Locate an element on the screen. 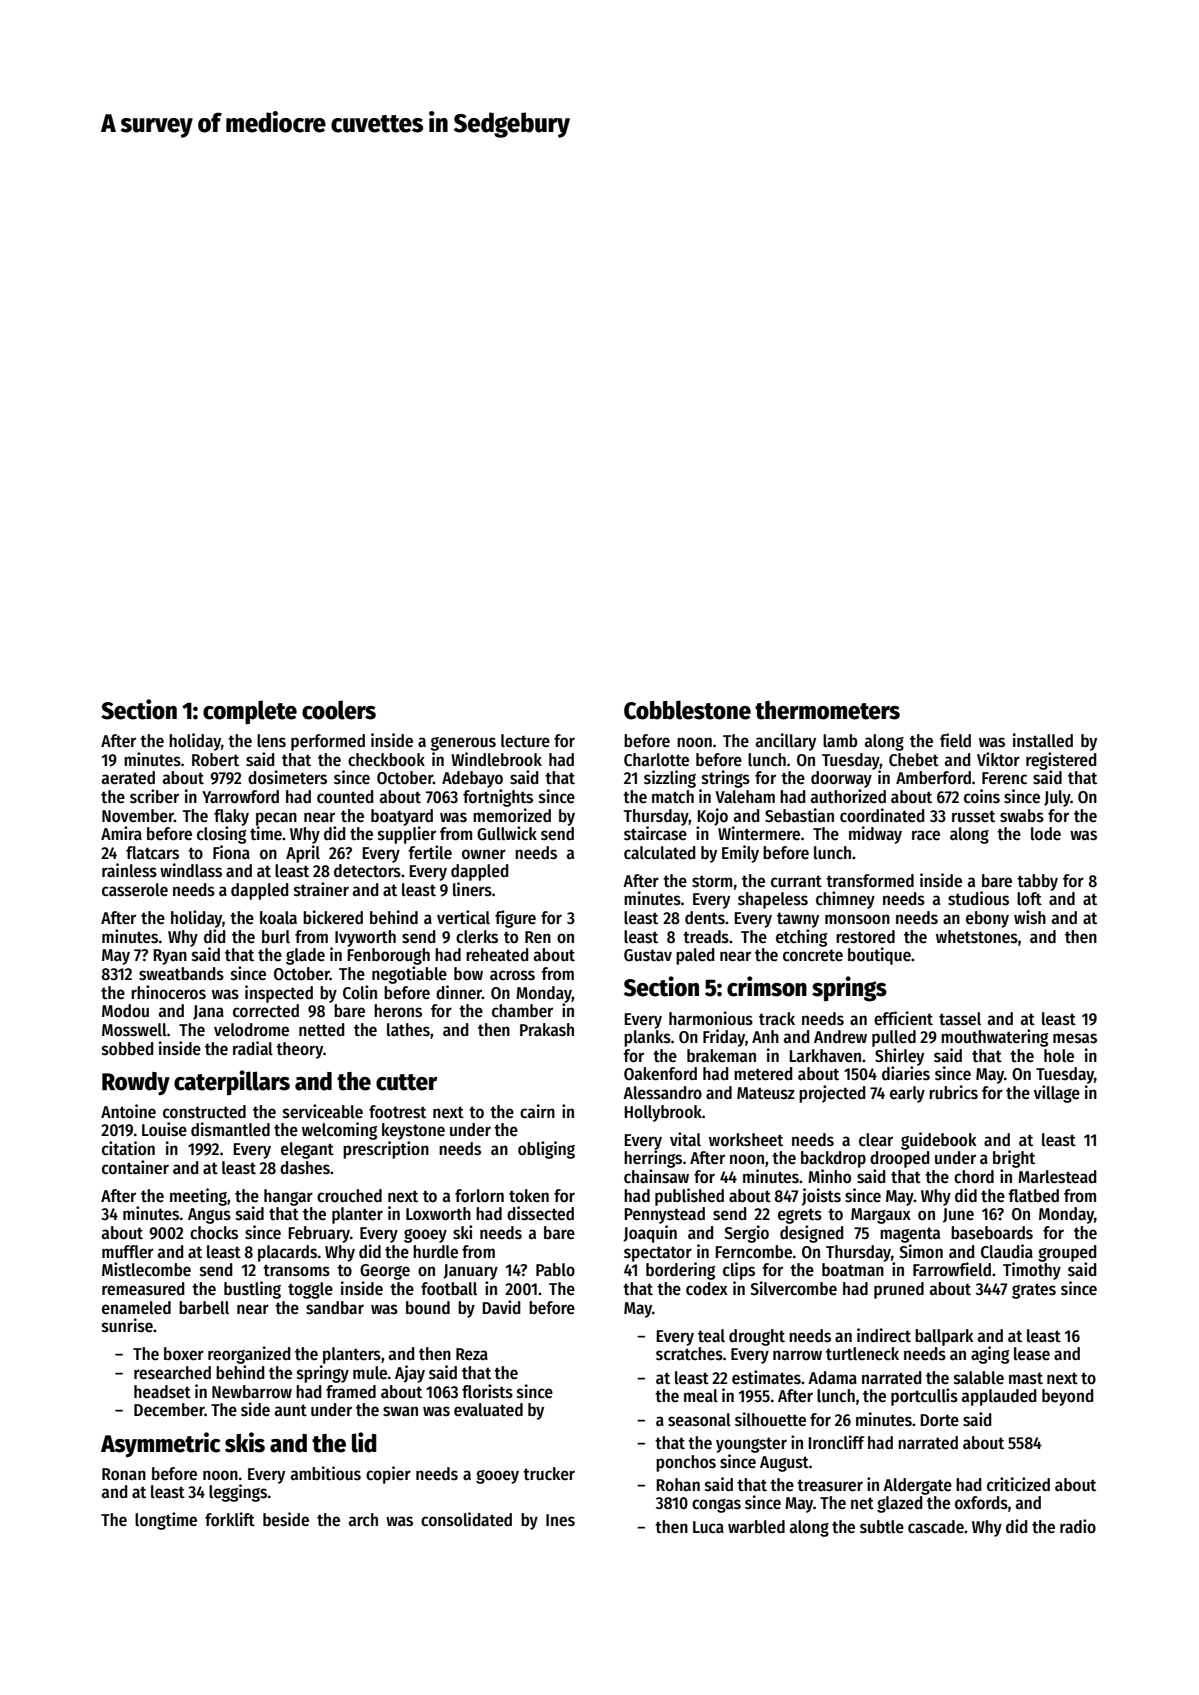  radio is located at coordinates (1078, 1526).
